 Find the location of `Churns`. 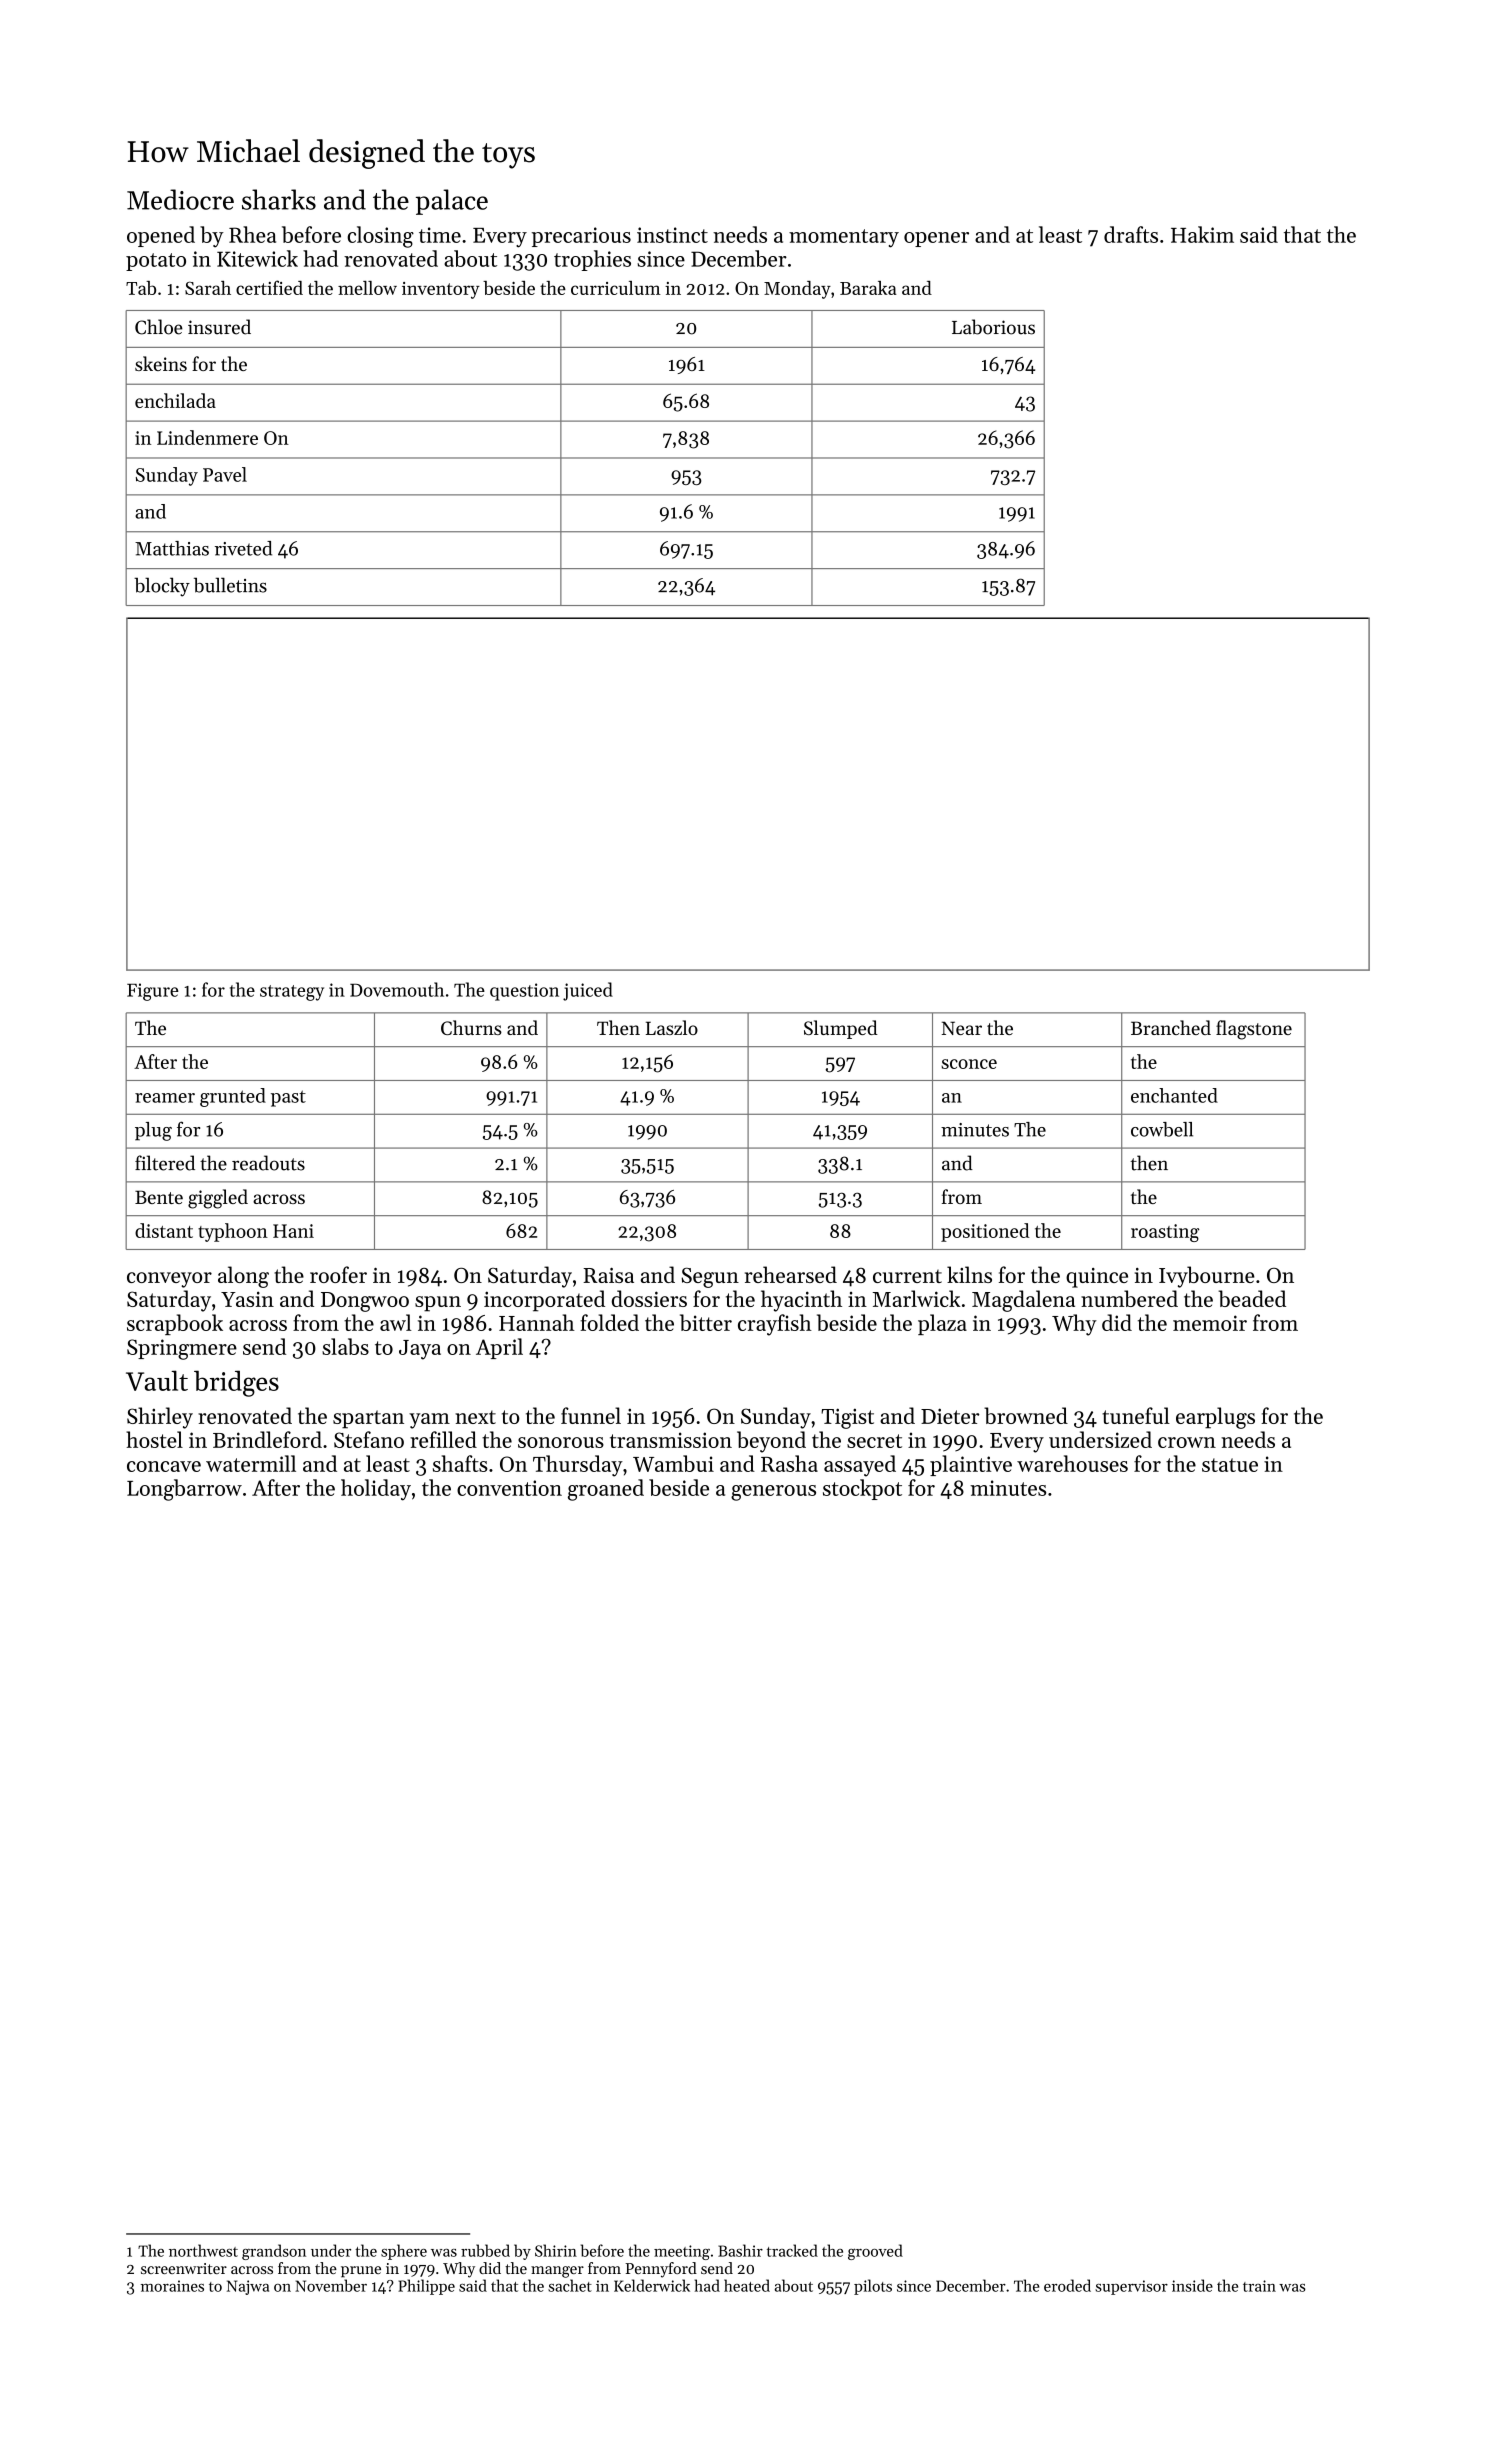

Churns is located at coordinates (471, 1027).
